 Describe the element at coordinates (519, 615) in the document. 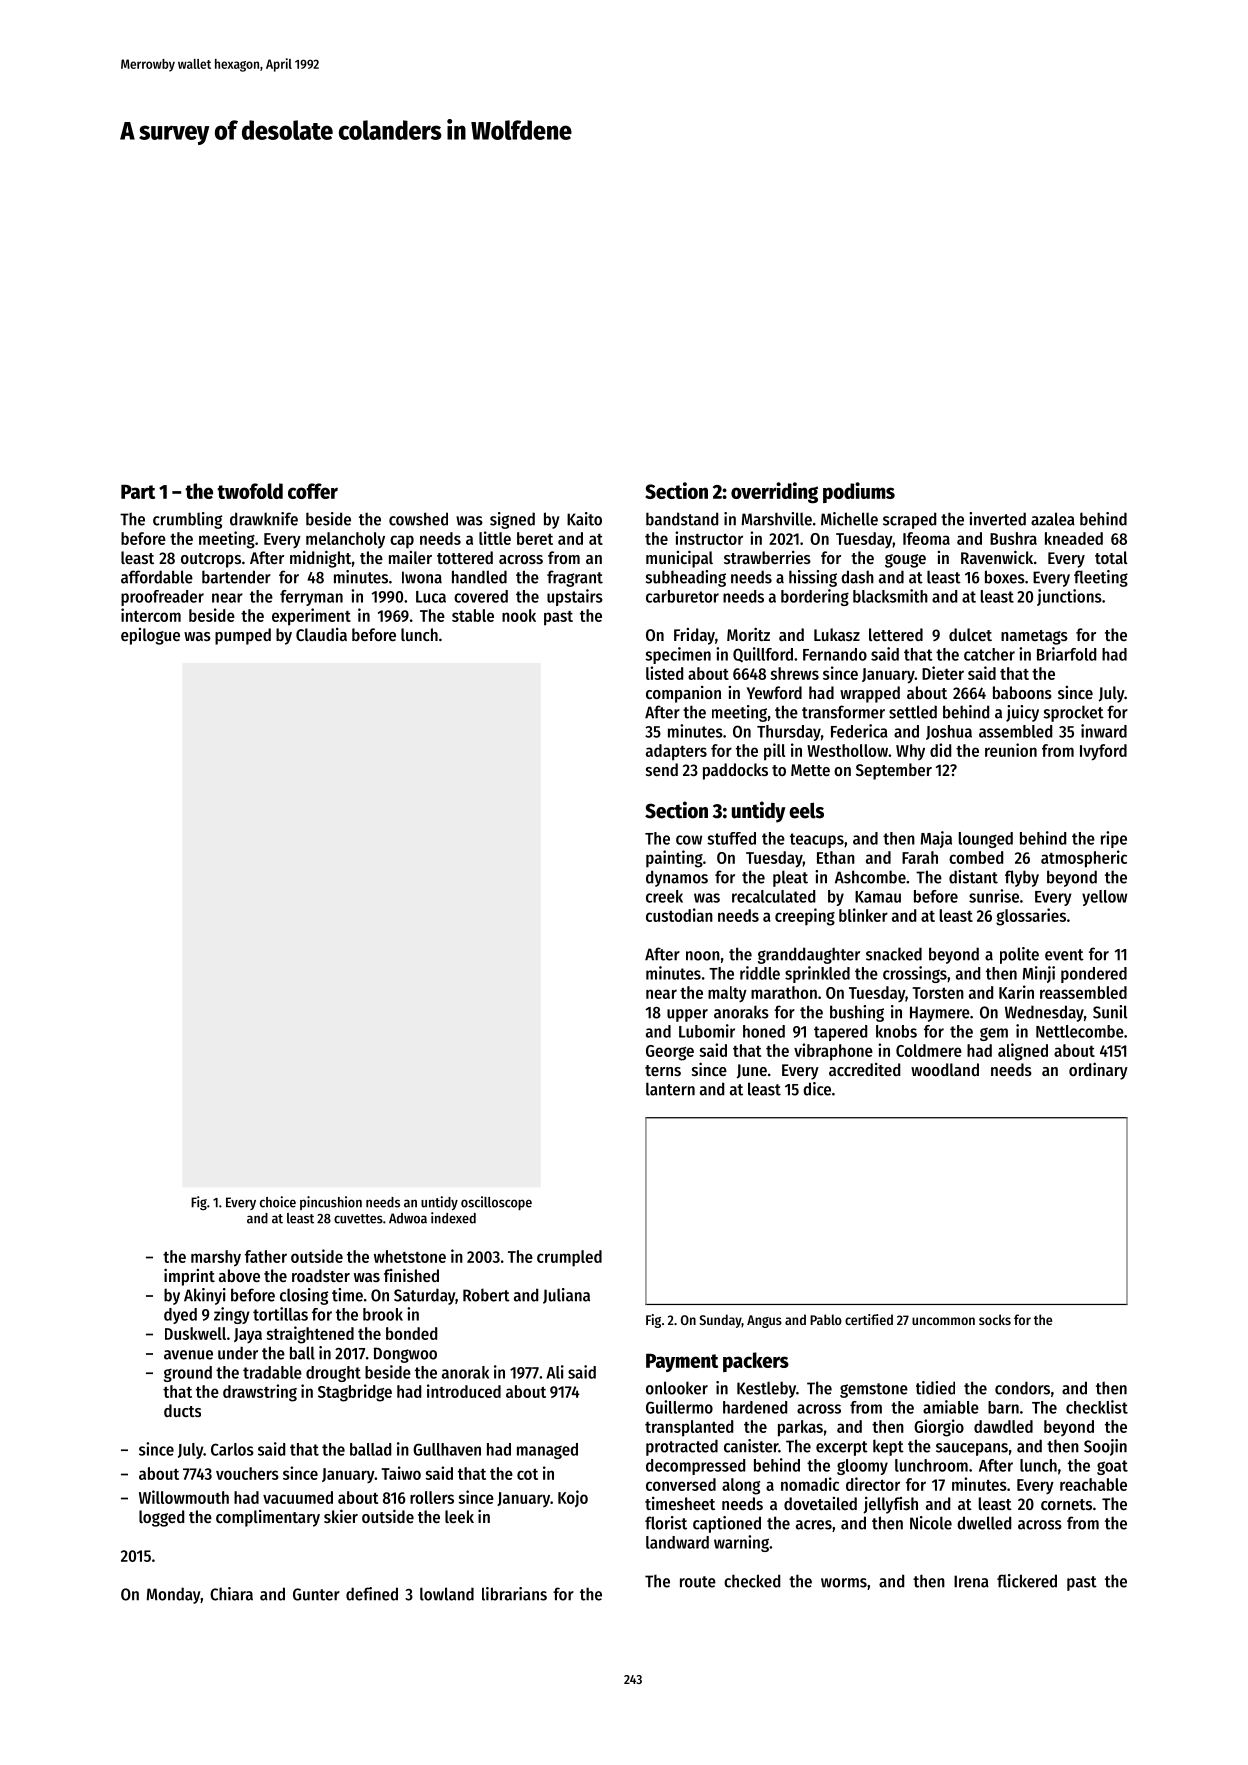

I see `nook` at that location.
